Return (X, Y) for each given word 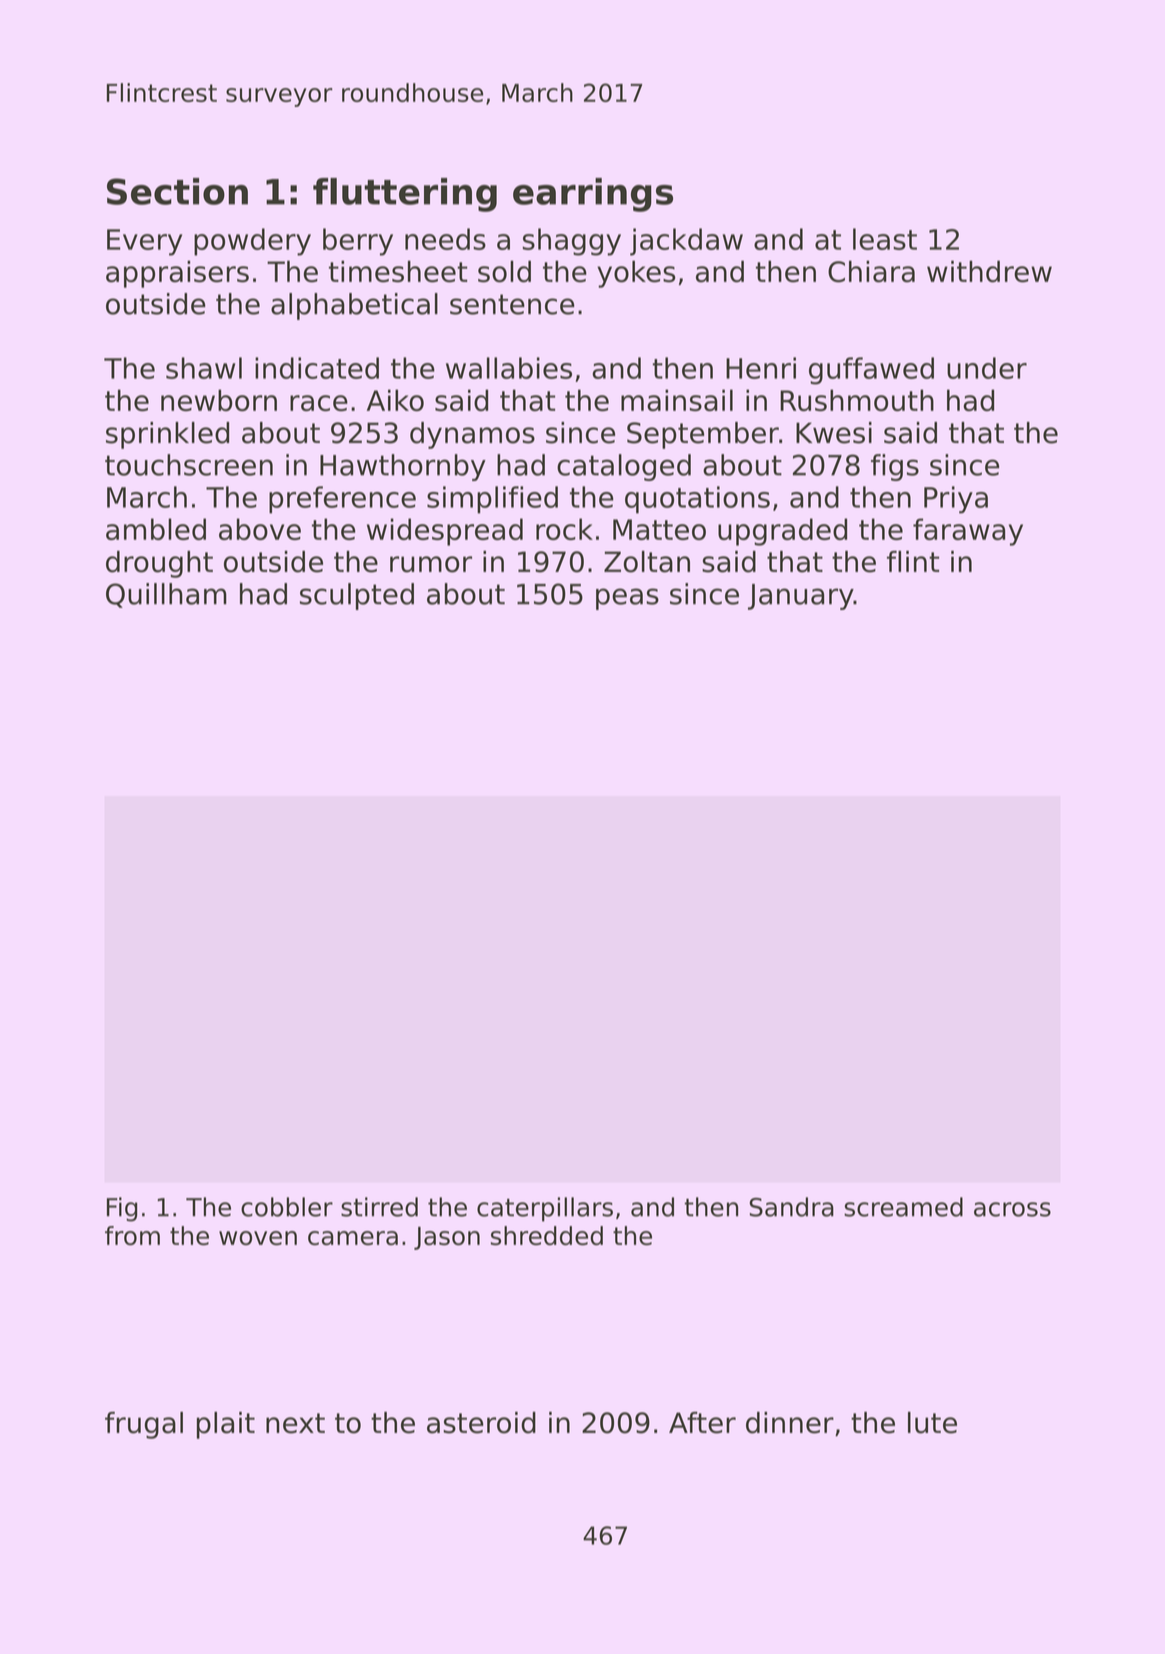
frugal (144, 1425)
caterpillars (545, 1209)
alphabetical (354, 306)
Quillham (166, 595)
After (702, 1423)
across (1012, 1209)
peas (627, 599)
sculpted (357, 596)
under (987, 368)
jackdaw (686, 242)
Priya (956, 500)
